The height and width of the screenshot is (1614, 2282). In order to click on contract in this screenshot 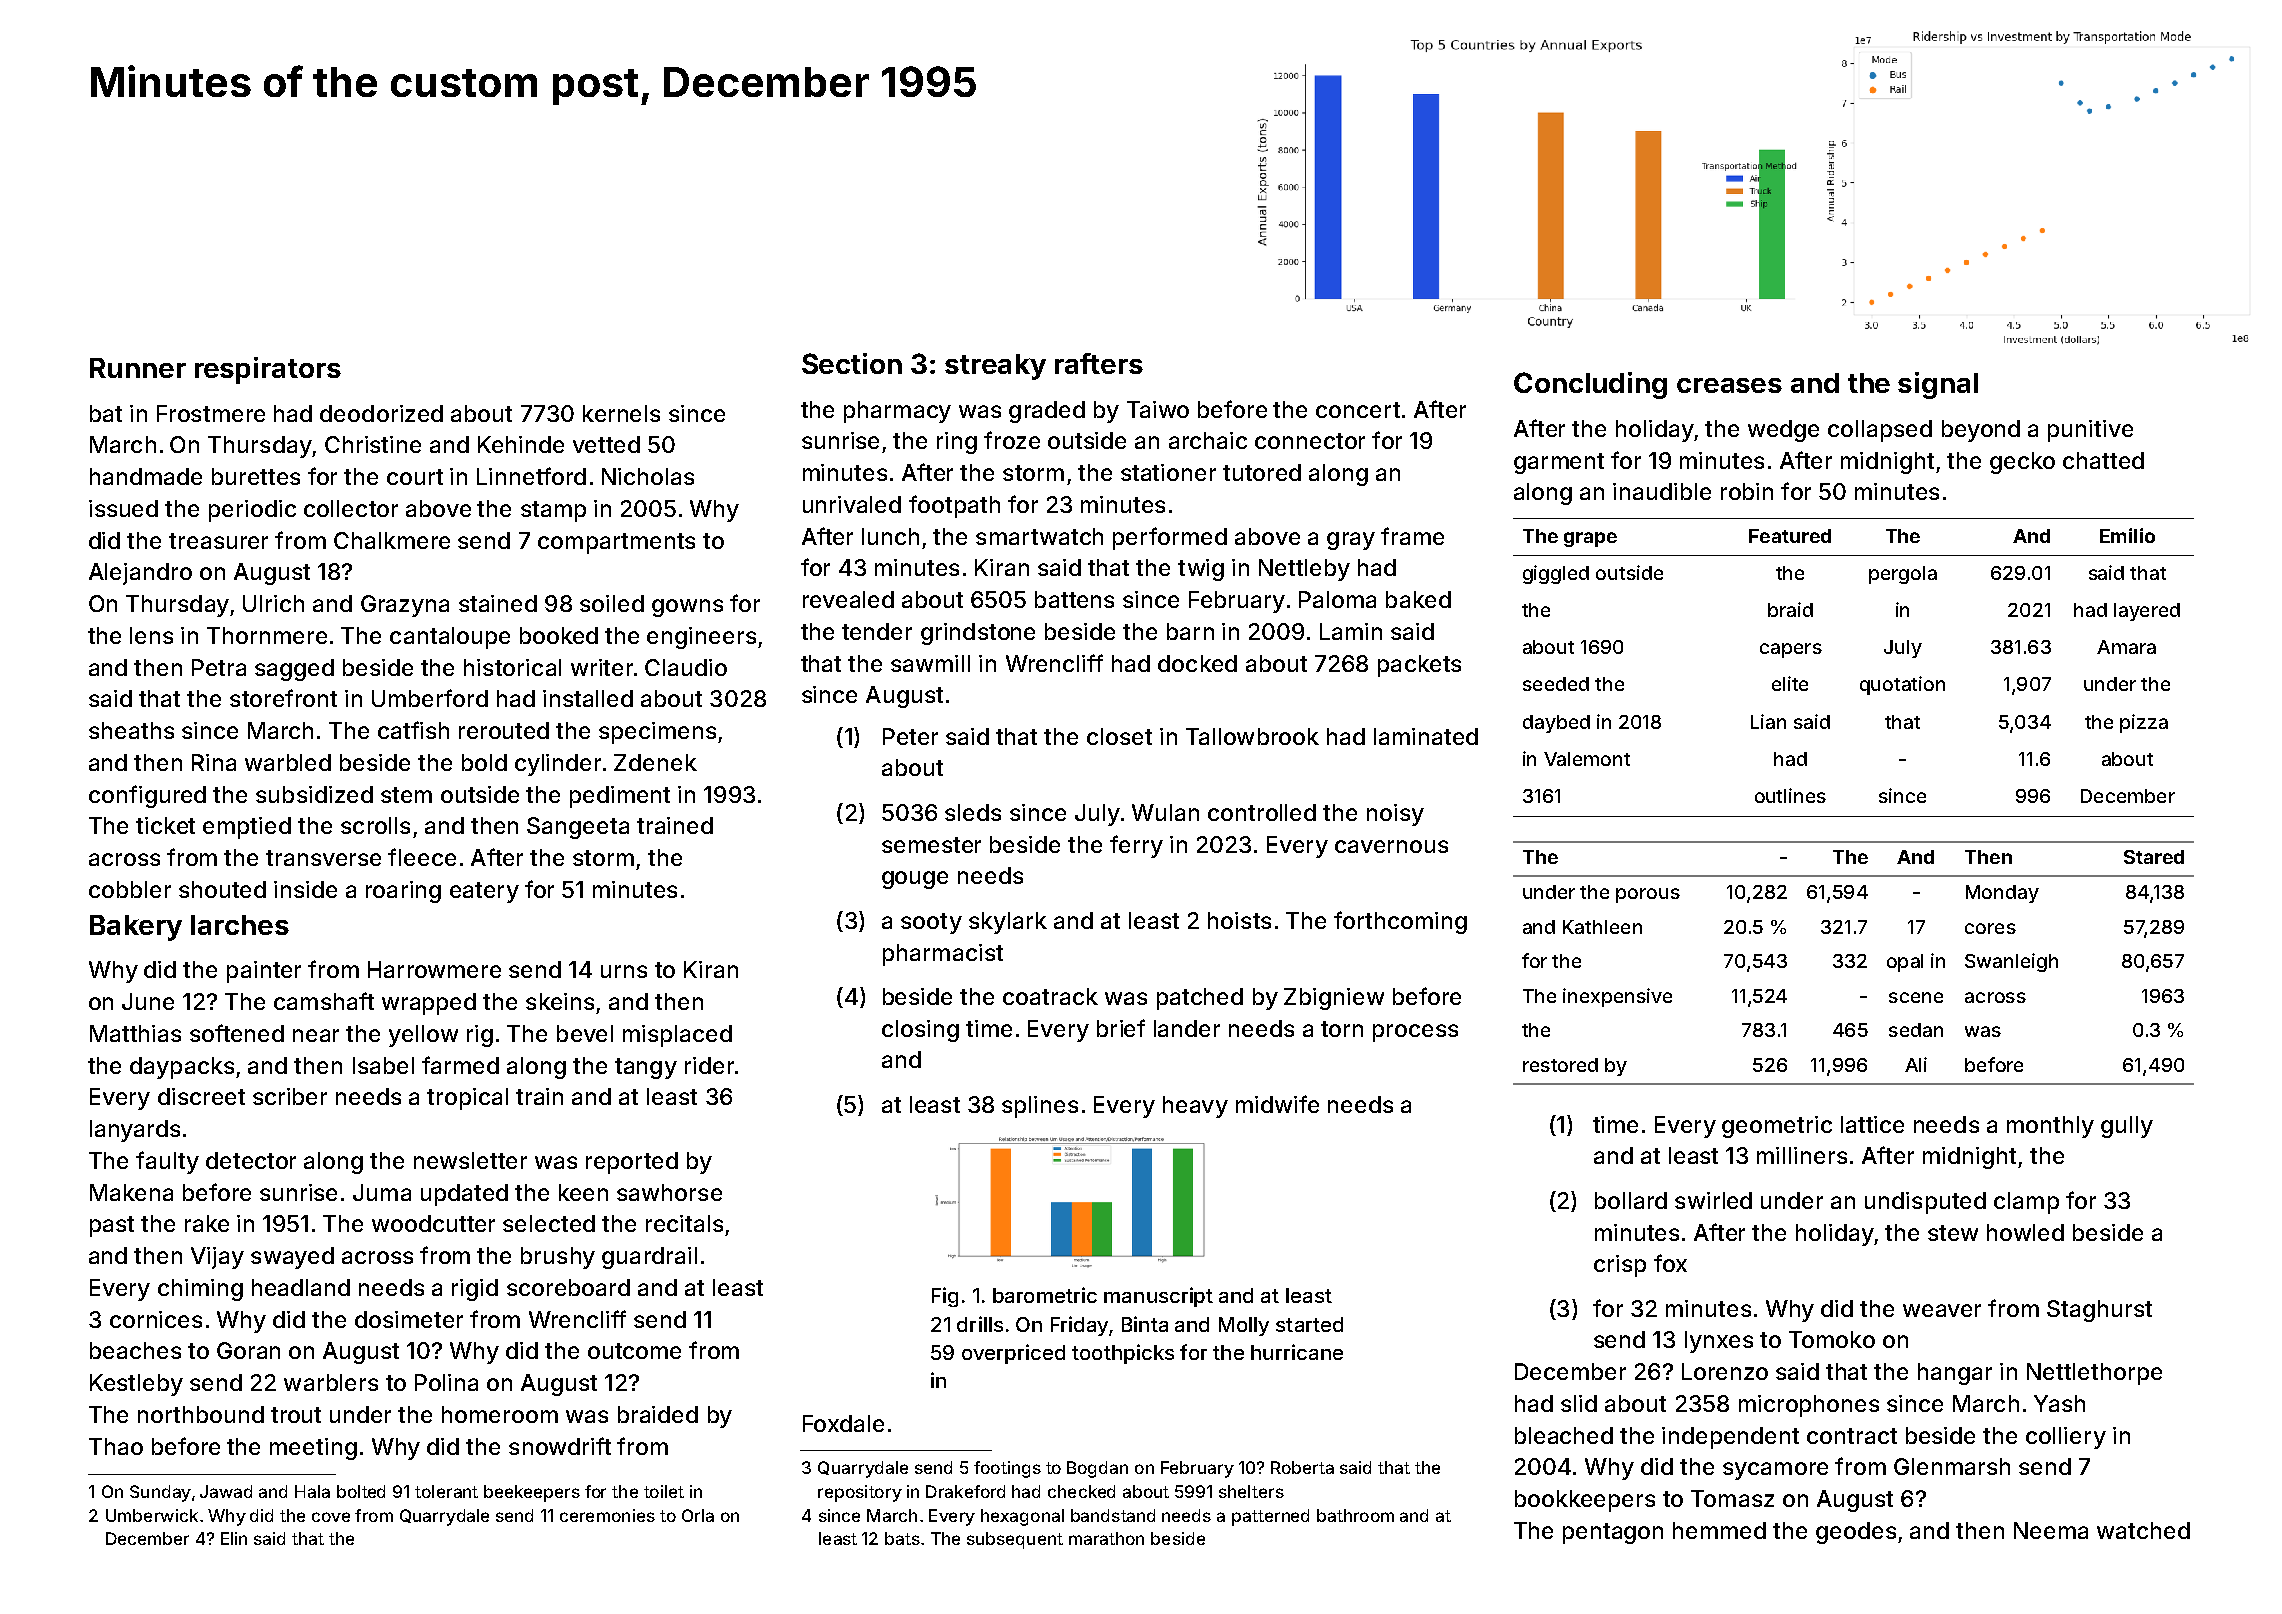, I will do `click(1852, 1436)`.
